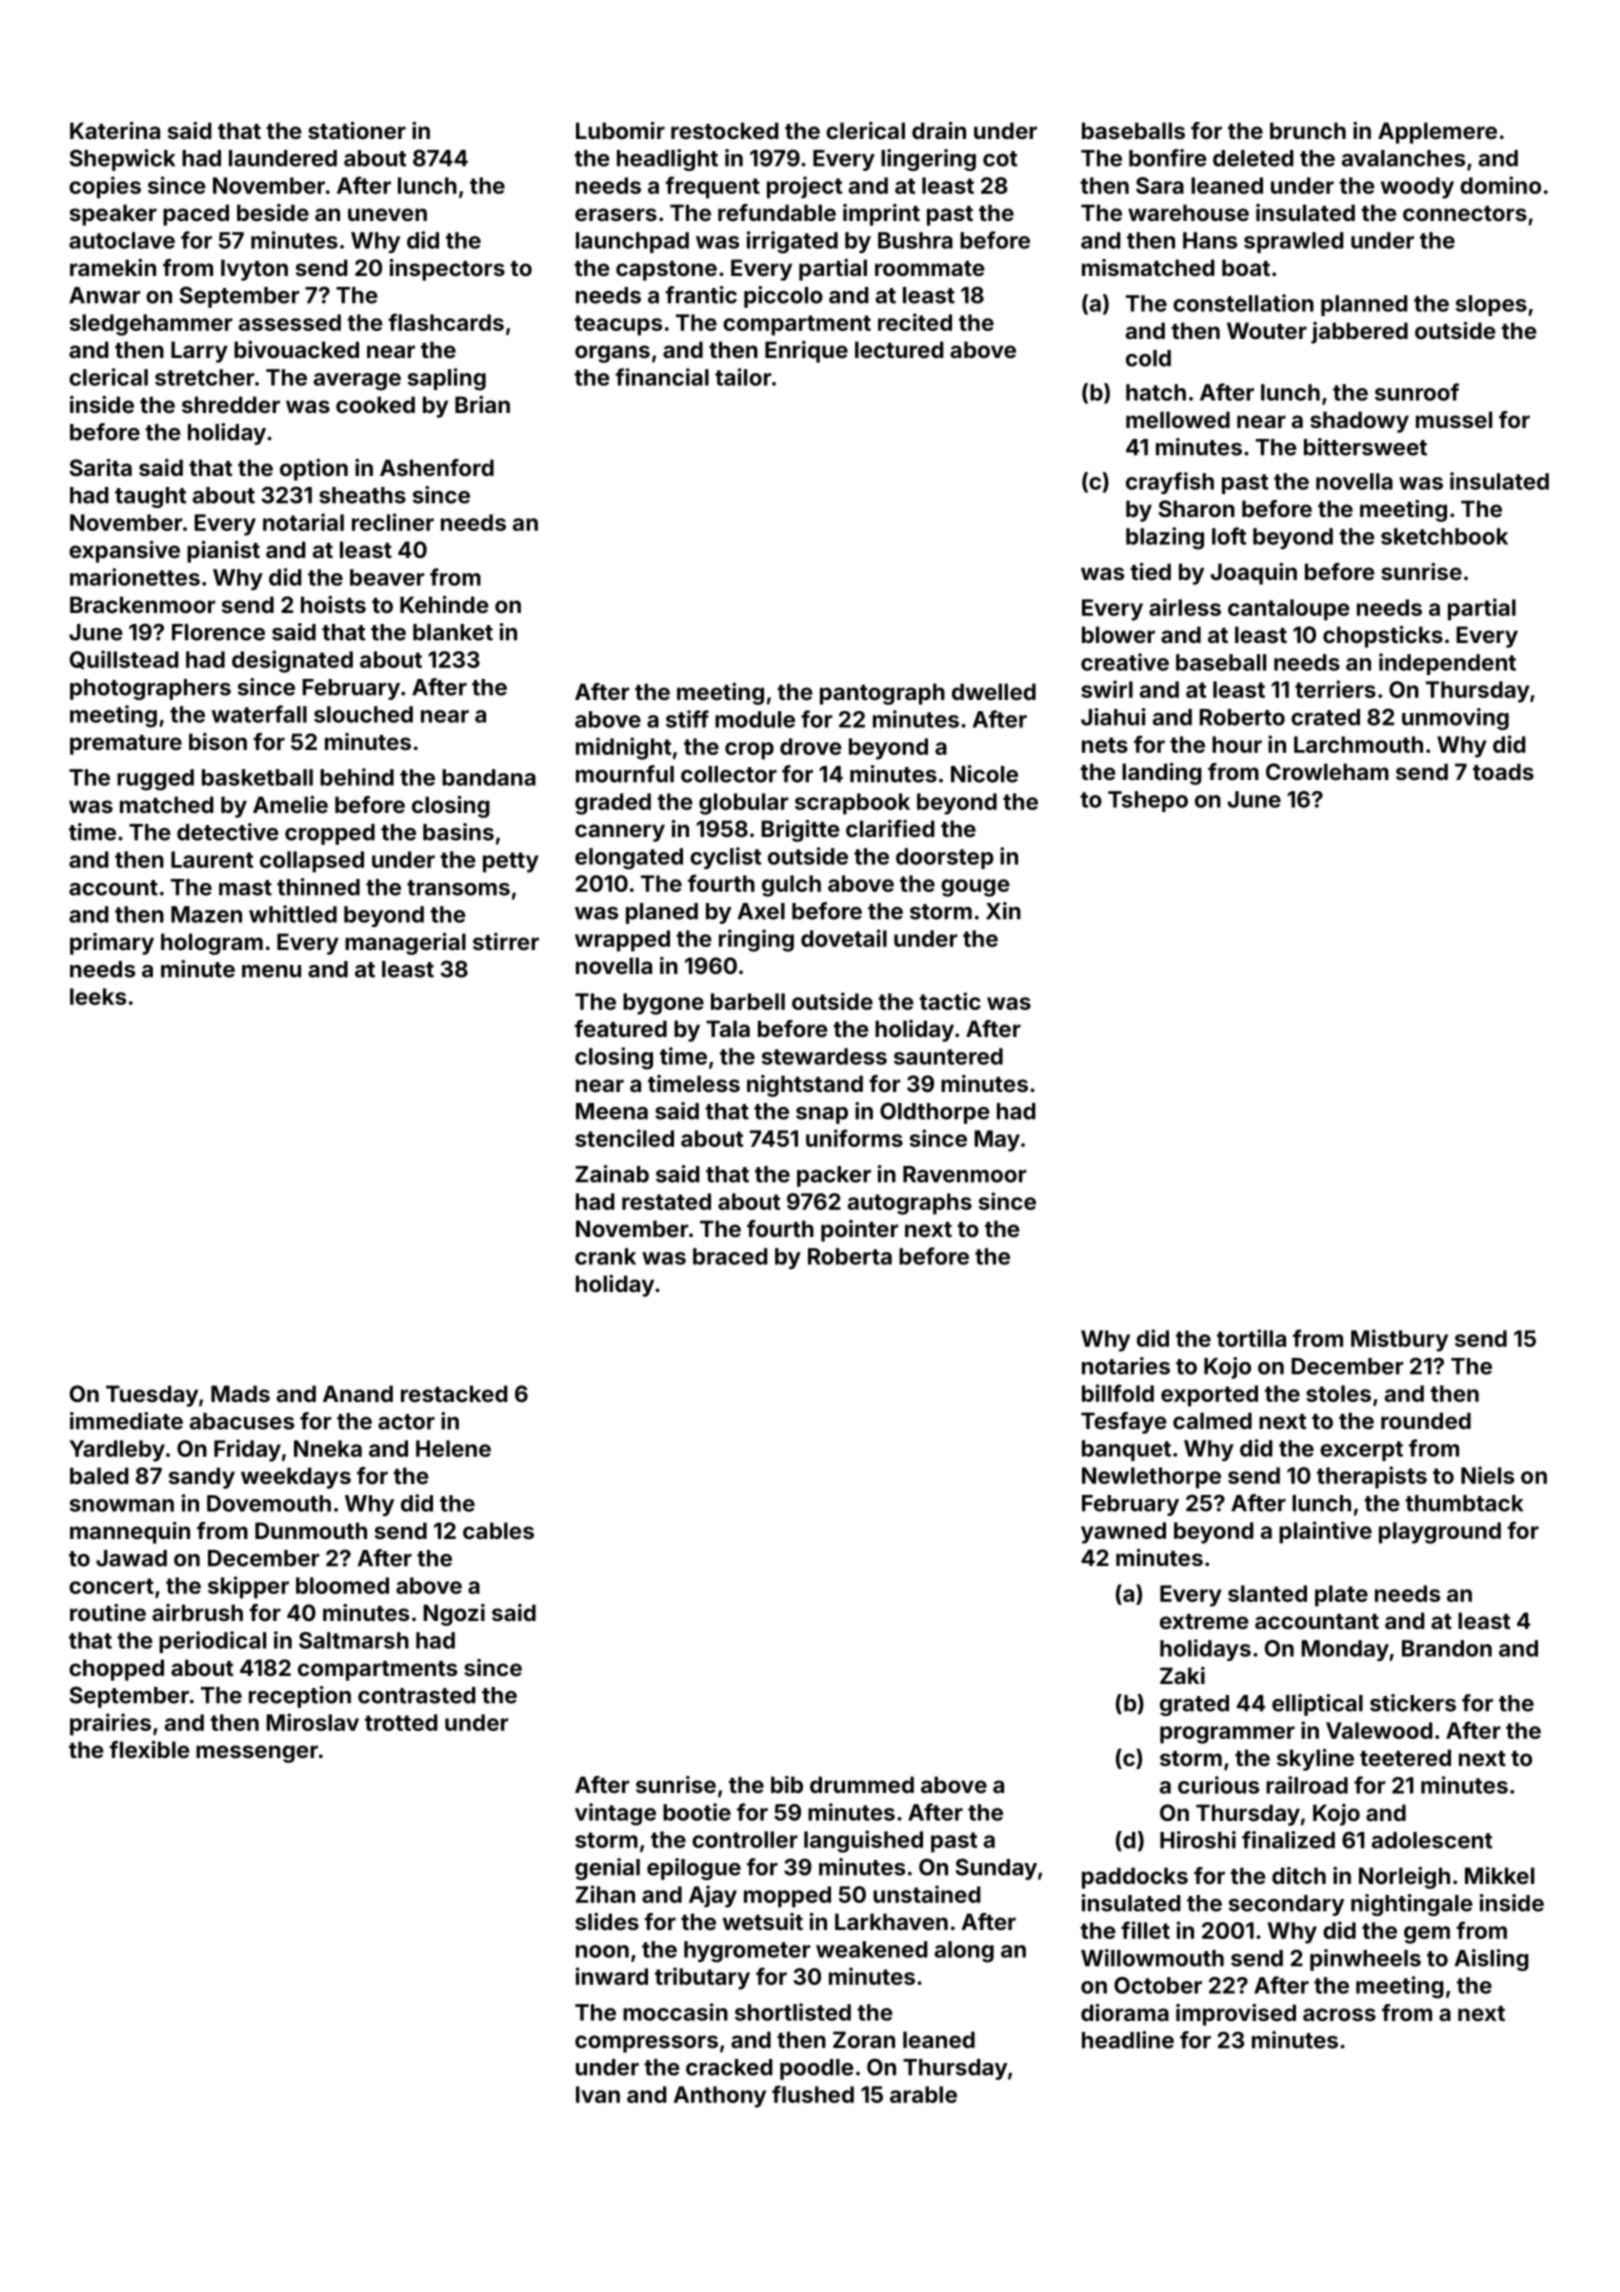 The height and width of the screenshot is (2292, 1620). Describe the element at coordinates (882, 694) in the screenshot. I see `pantograph` at that location.
